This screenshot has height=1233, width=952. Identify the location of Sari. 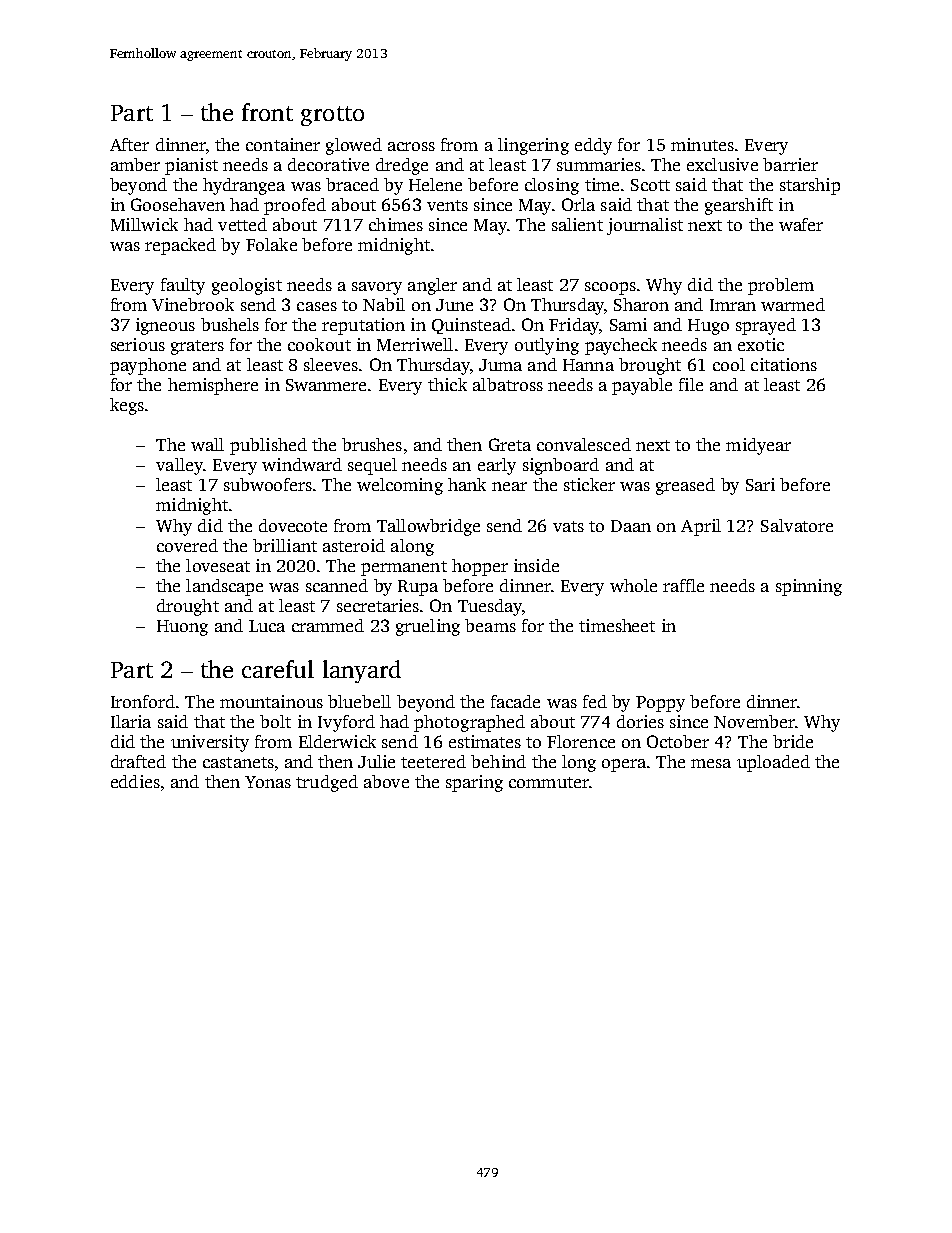
(760, 484).
